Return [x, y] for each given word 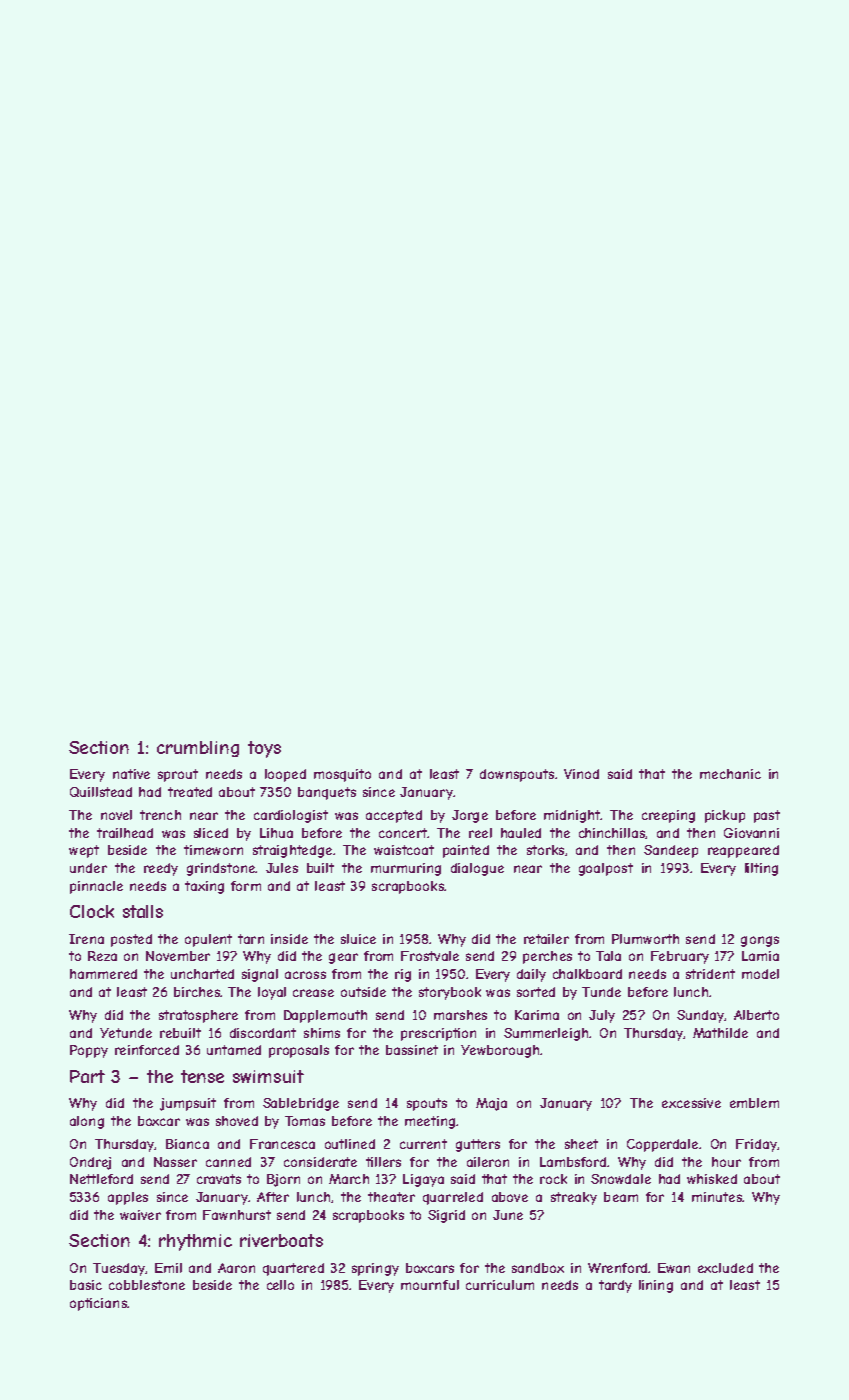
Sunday [700, 1016]
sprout [178, 775]
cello [280, 1285]
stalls [143, 911]
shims [322, 1033]
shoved [237, 1121]
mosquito [342, 775]
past [767, 816]
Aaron [236, 1268]
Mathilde [720, 1033]
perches [547, 957]
